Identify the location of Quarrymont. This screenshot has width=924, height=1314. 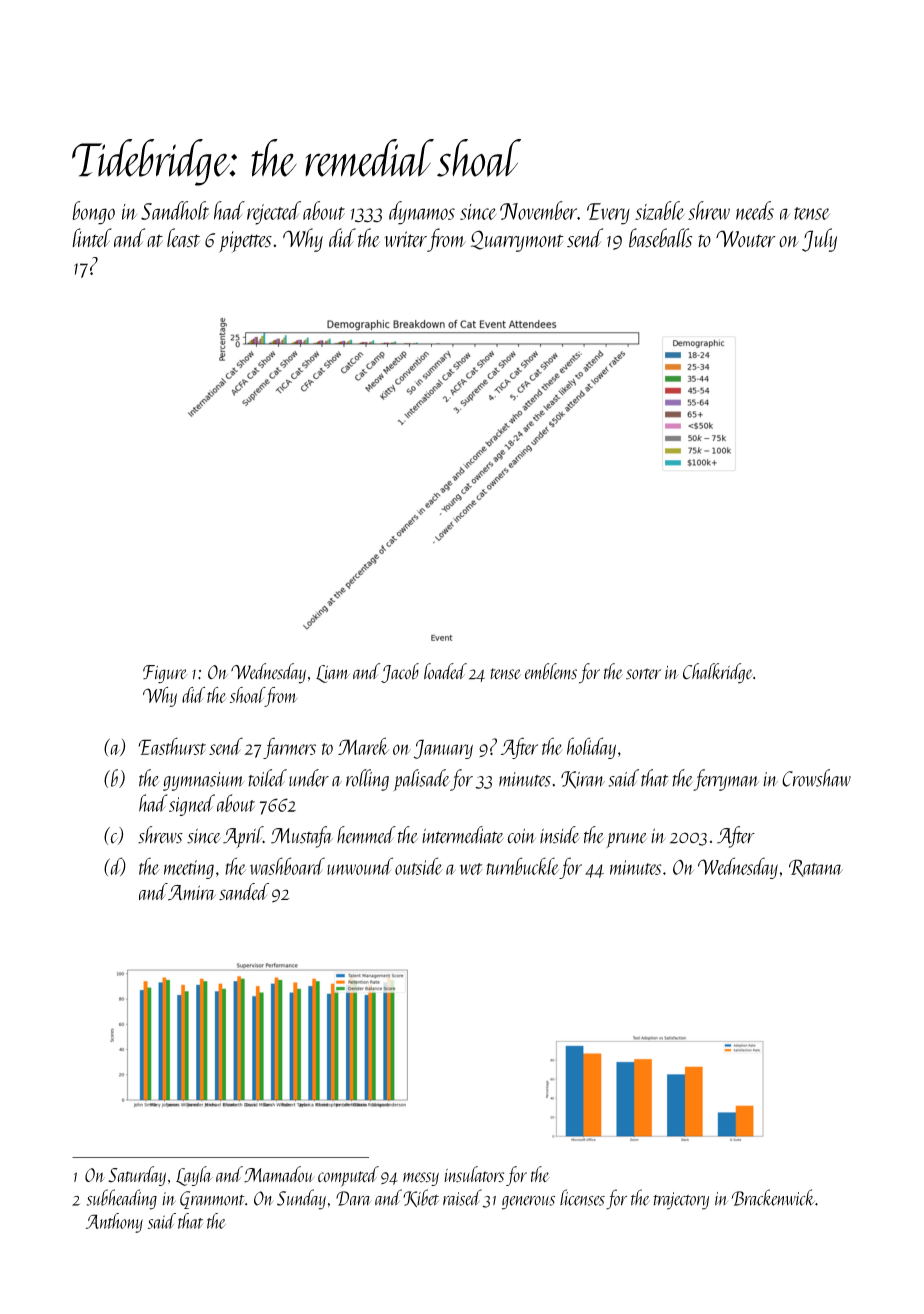
(516, 241).
